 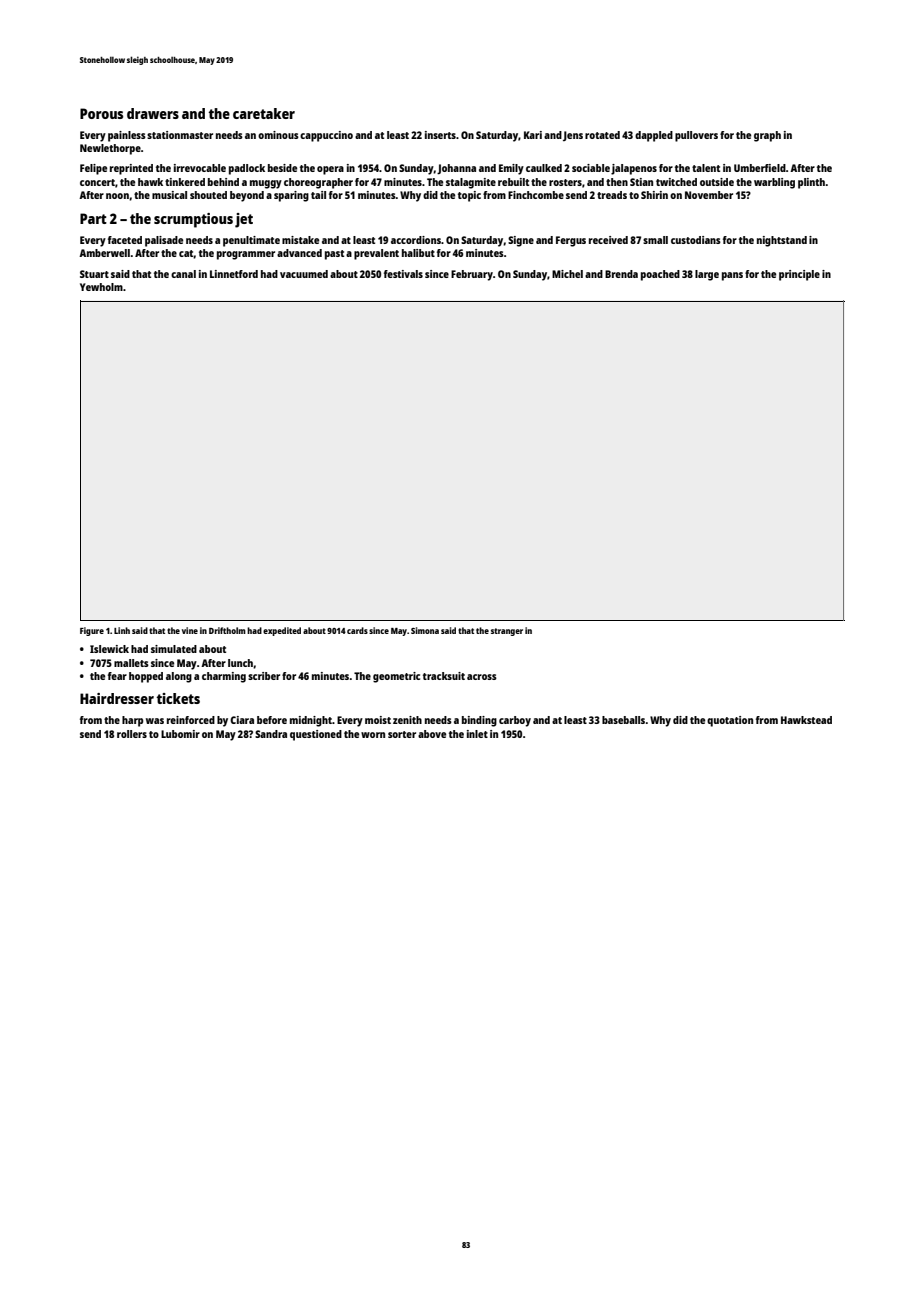 What do you see at coordinates (730, 721) in the screenshot?
I see `quotation` at bounding box center [730, 721].
